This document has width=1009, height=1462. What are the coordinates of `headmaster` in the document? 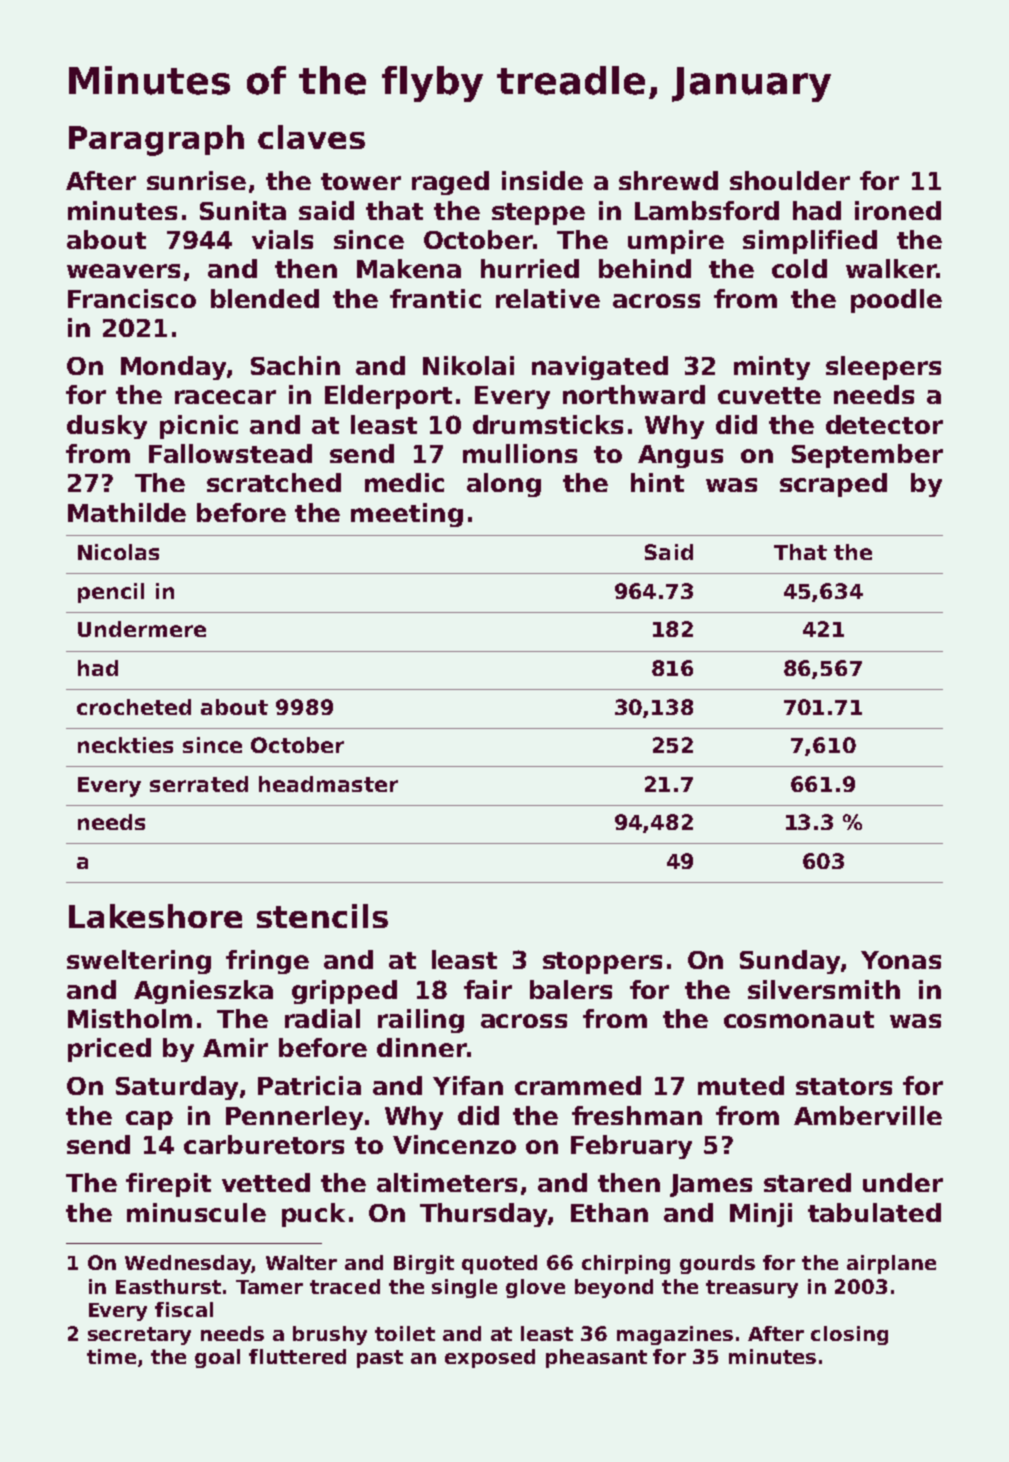 It's located at (328, 784).
